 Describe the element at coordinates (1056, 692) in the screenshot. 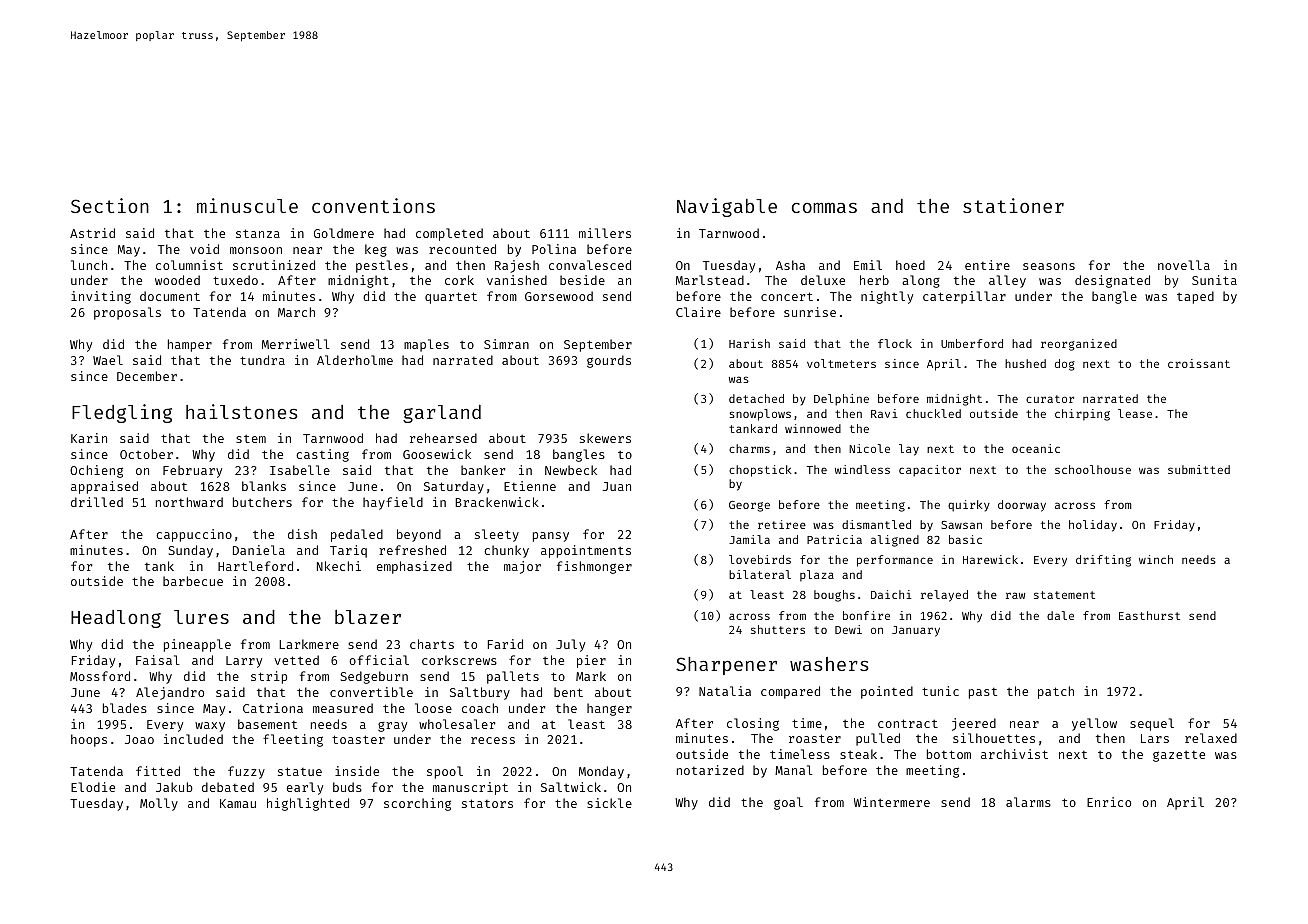

I see `patch` at that location.
